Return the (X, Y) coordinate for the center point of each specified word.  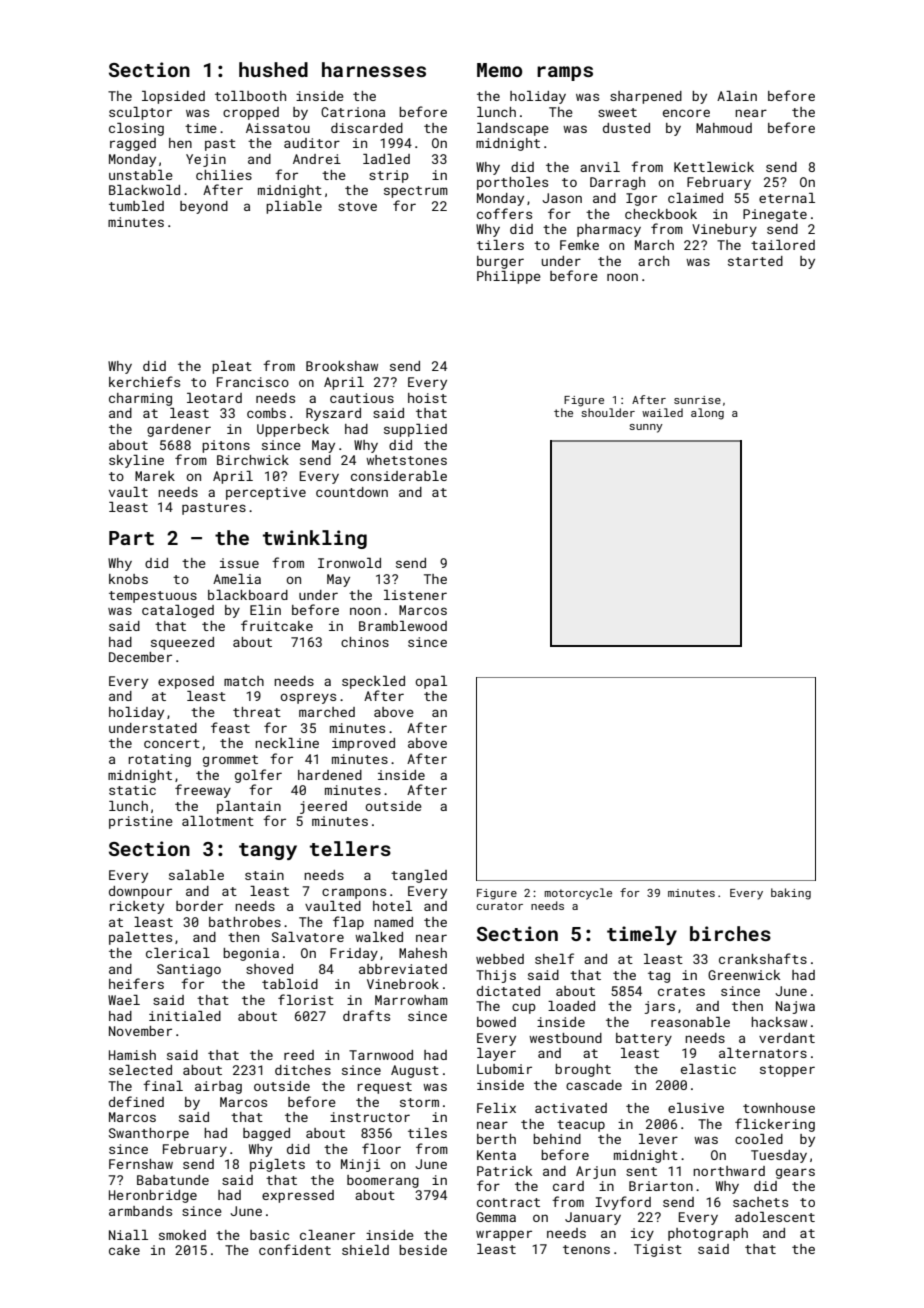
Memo (499, 70)
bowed (496, 1022)
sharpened (646, 97)
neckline (287, 743)
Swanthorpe (149, 1134)
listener (415, 595)
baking (791, 894)
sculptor (140, 113)
